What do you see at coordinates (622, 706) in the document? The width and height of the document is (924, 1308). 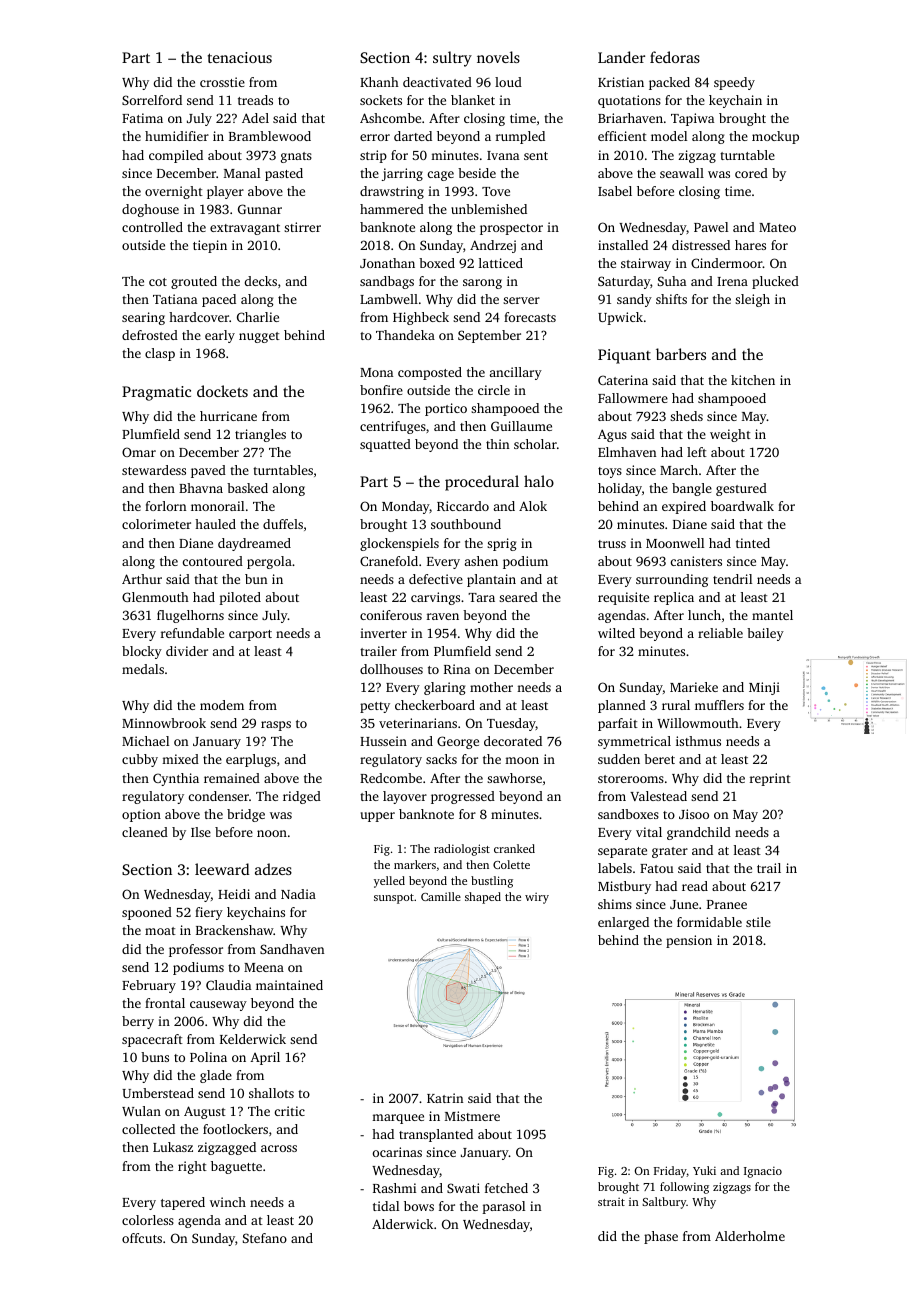 I see `planned` at bounding box center [622, 706].
